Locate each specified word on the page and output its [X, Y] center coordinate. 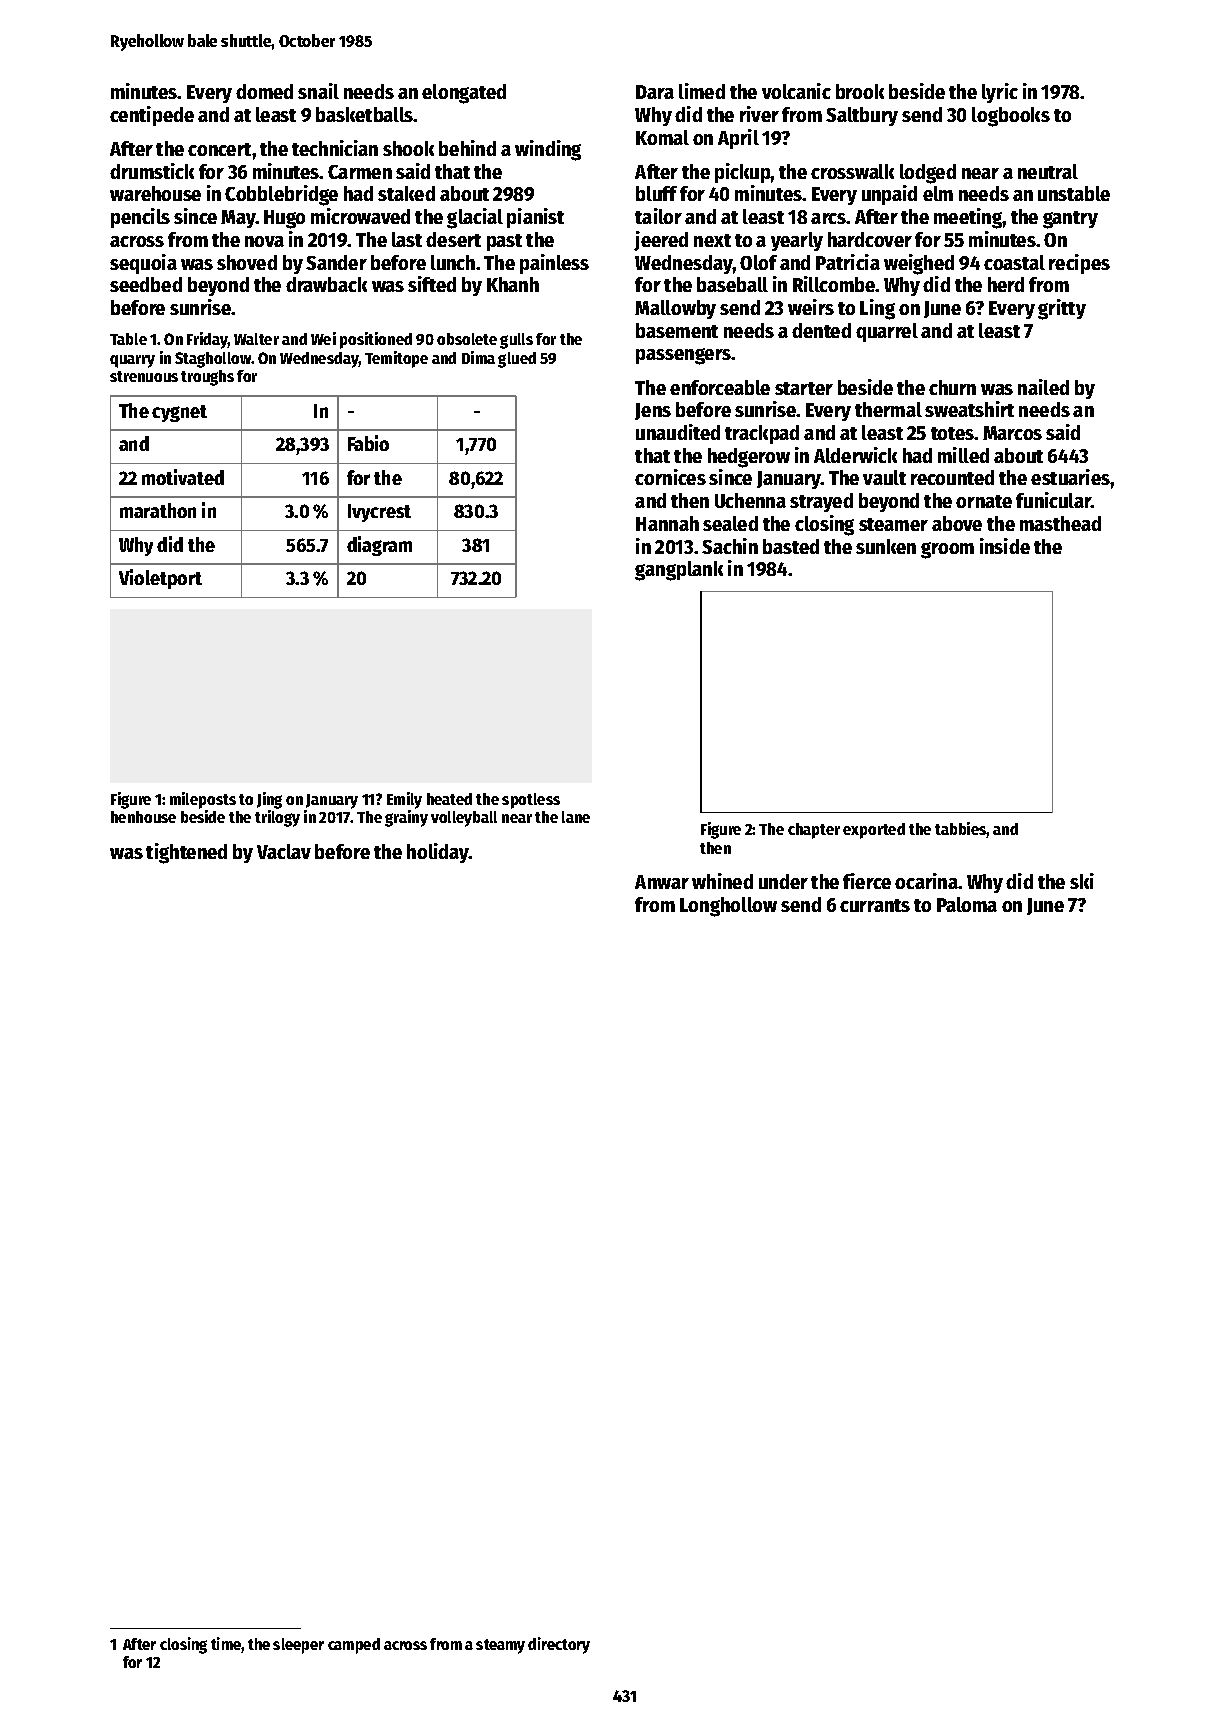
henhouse [143, 817]
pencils [140, 218]
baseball [732, 284]
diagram [379, 546]
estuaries [1070, 477]
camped [354, 1646]
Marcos [1012, 433]
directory [559, 1645]
